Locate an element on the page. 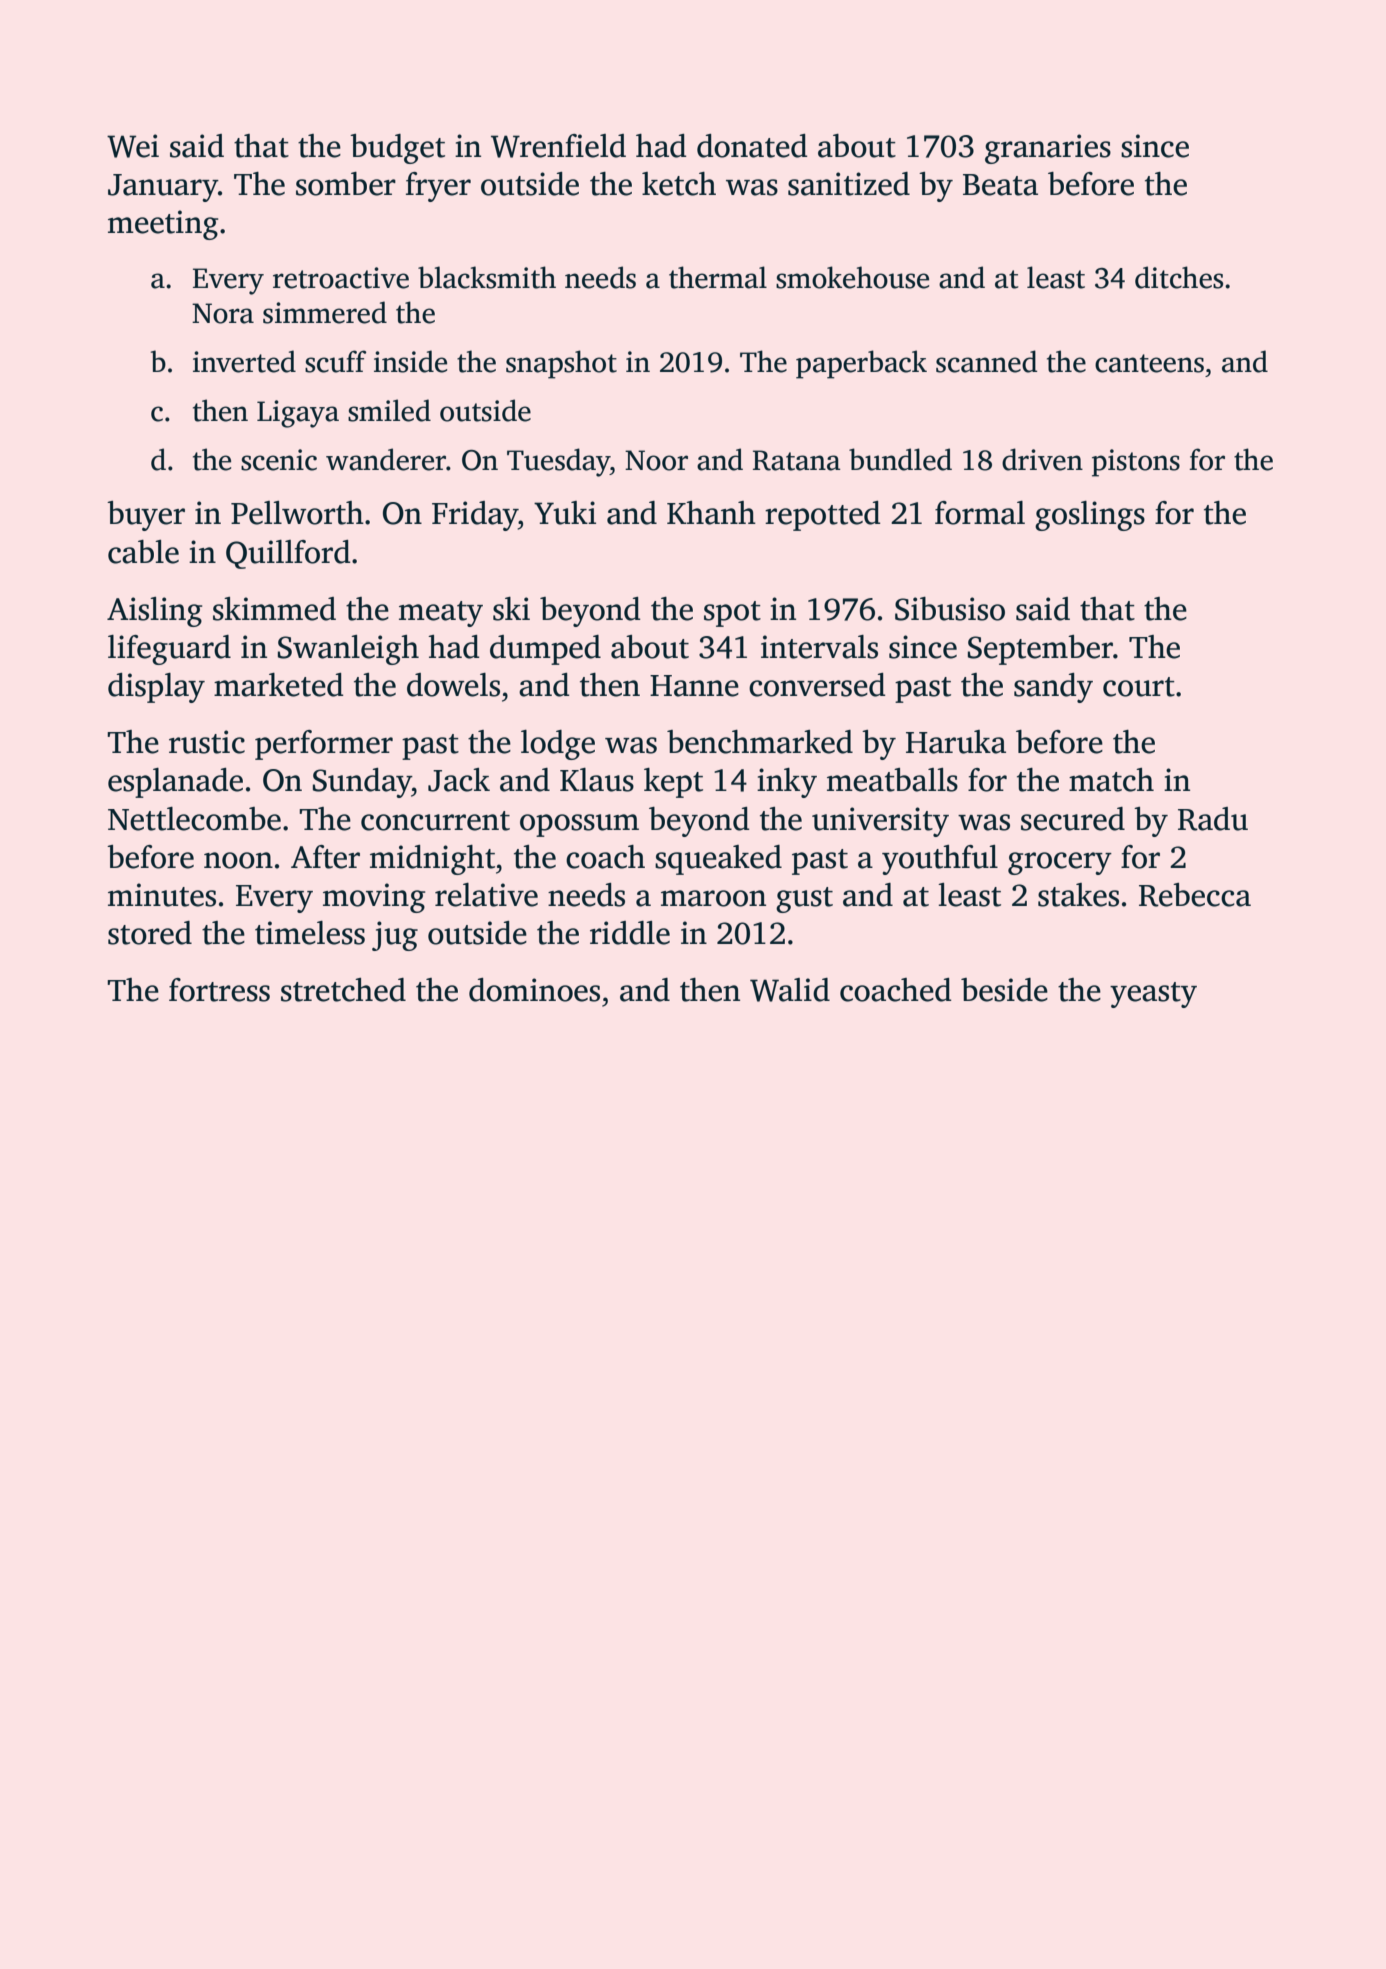 Image resolution: width=1386 pixels, height=1969 pixels. fortress is located at coordinates (219, 990).
